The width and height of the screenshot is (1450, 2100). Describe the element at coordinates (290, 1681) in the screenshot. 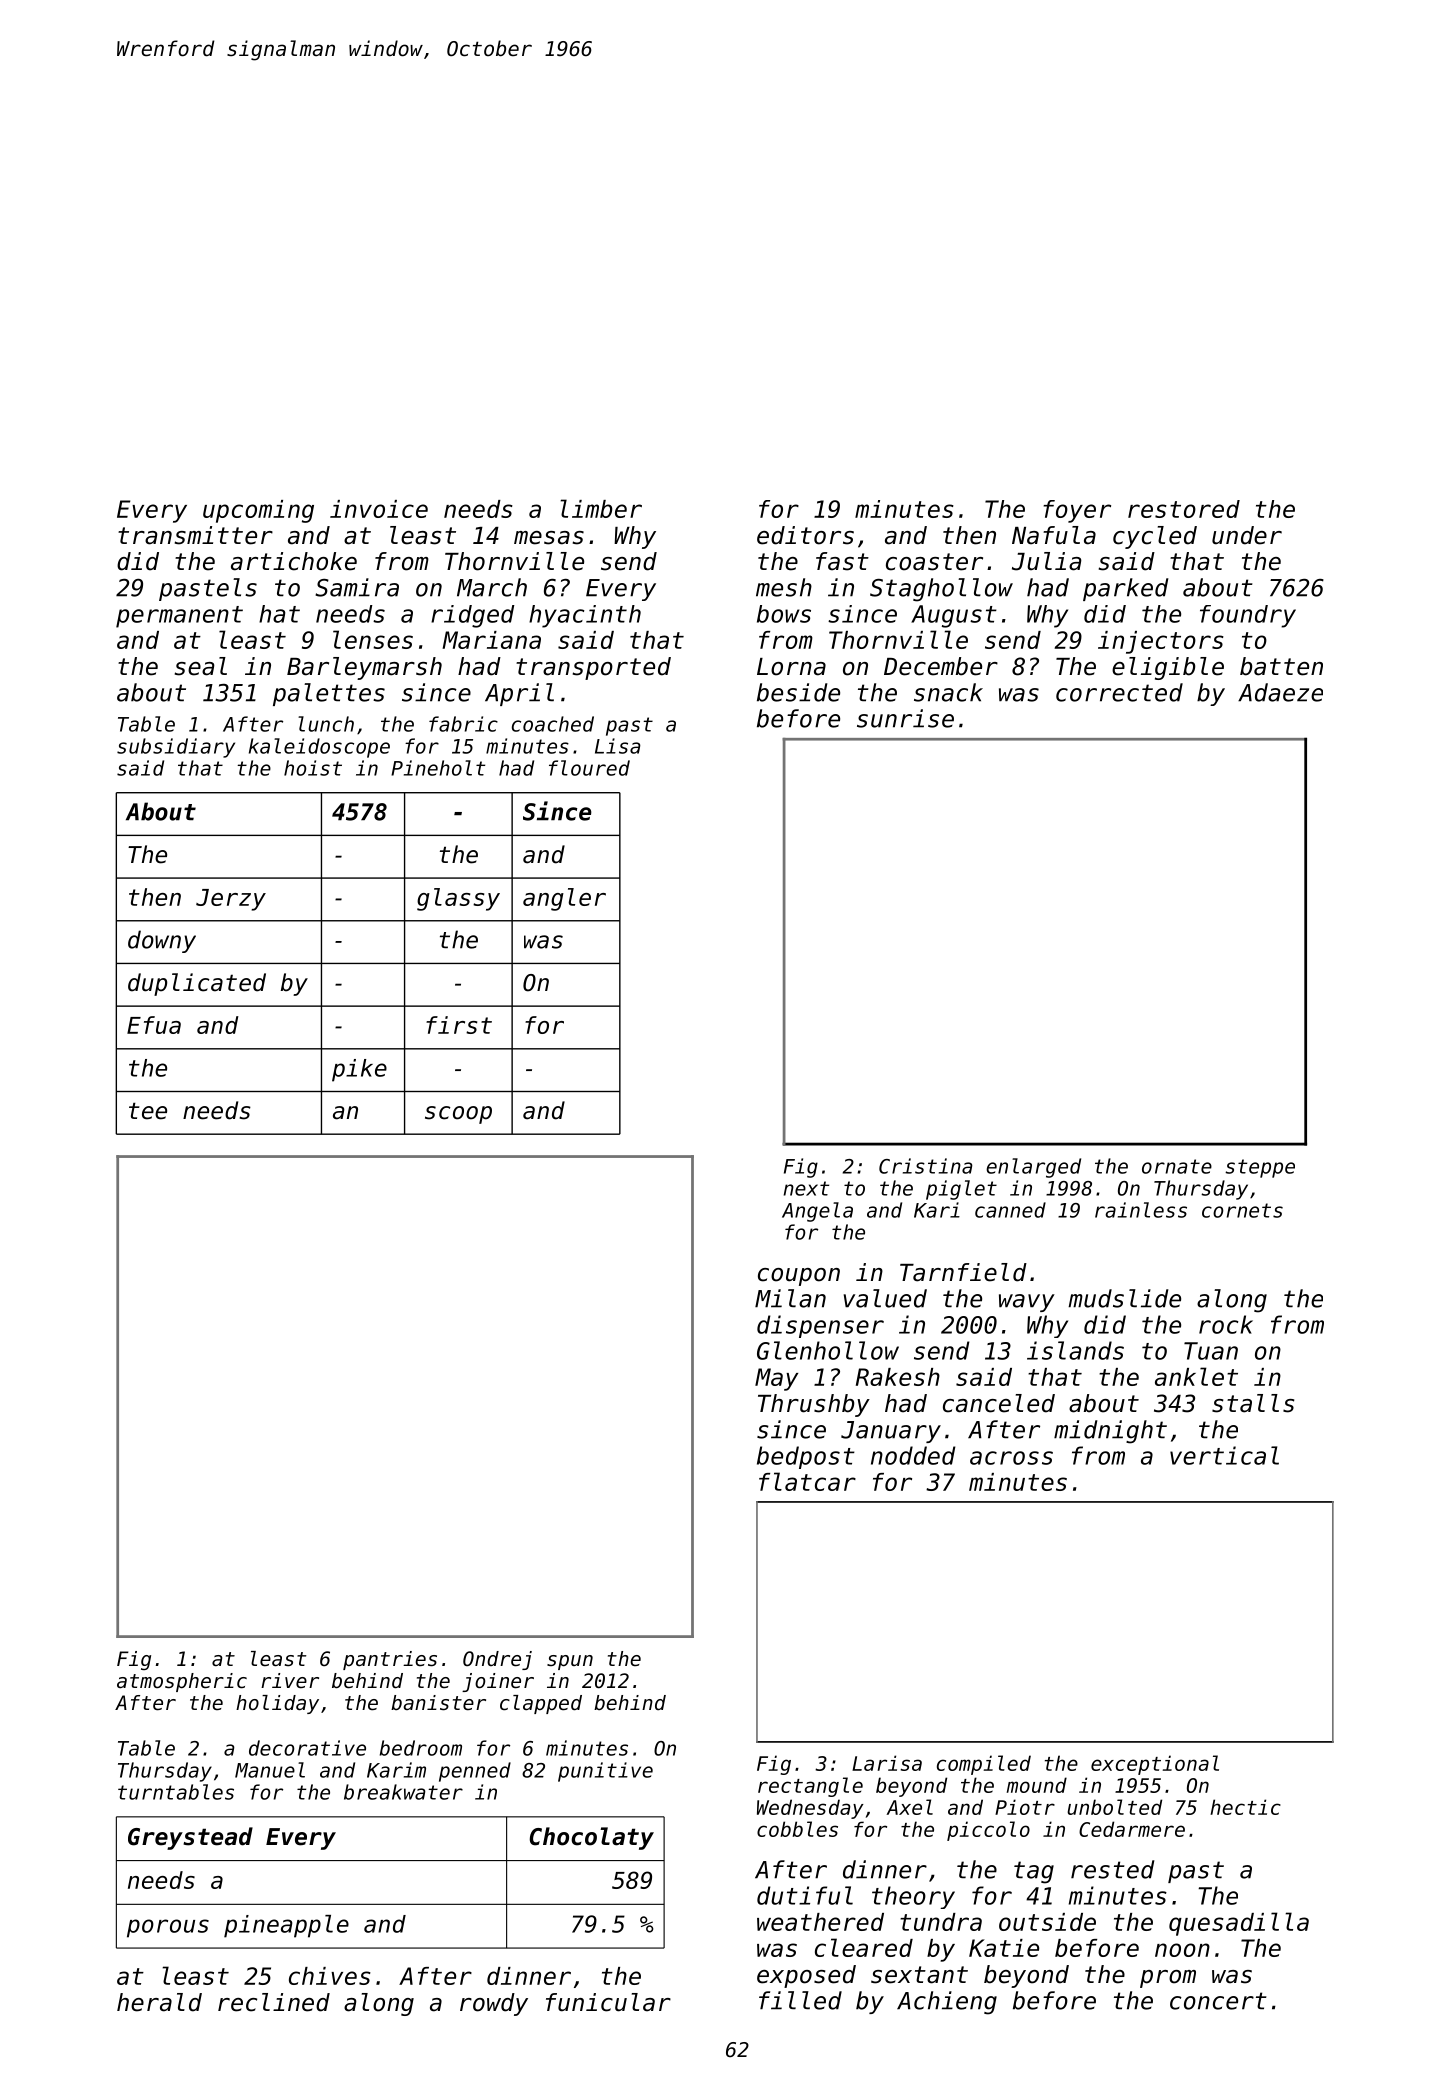

I see `river` at that location.
